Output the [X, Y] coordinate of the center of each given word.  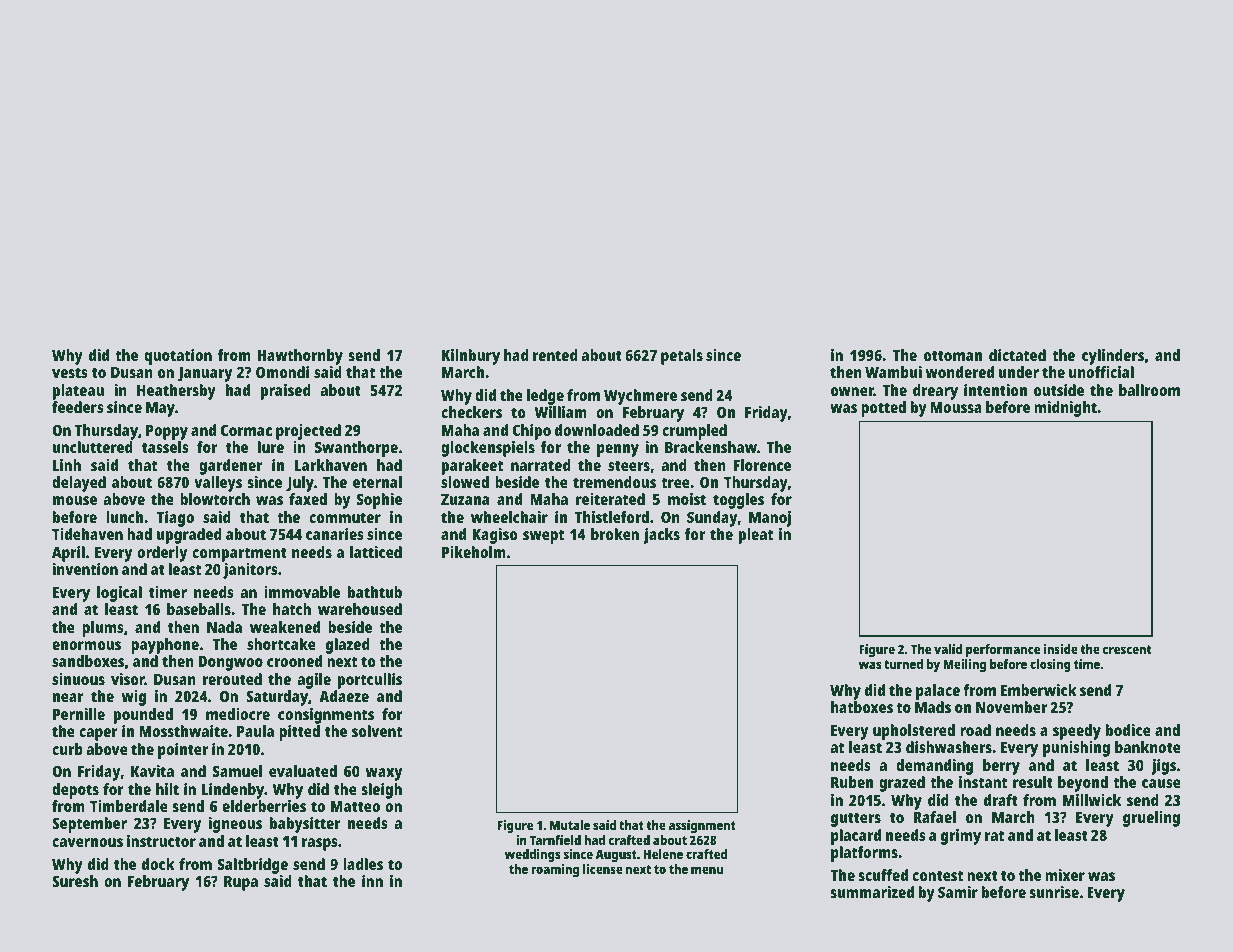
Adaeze [344, 696]
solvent [377, 731]
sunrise [1054, 892]
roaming [555, 870]
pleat [756, 536]
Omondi [282, 372]
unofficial [1101, 372]
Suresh [75, 881]
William [560, 412]
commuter [345, 517]
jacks [662, 536]
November [1011, 707]
